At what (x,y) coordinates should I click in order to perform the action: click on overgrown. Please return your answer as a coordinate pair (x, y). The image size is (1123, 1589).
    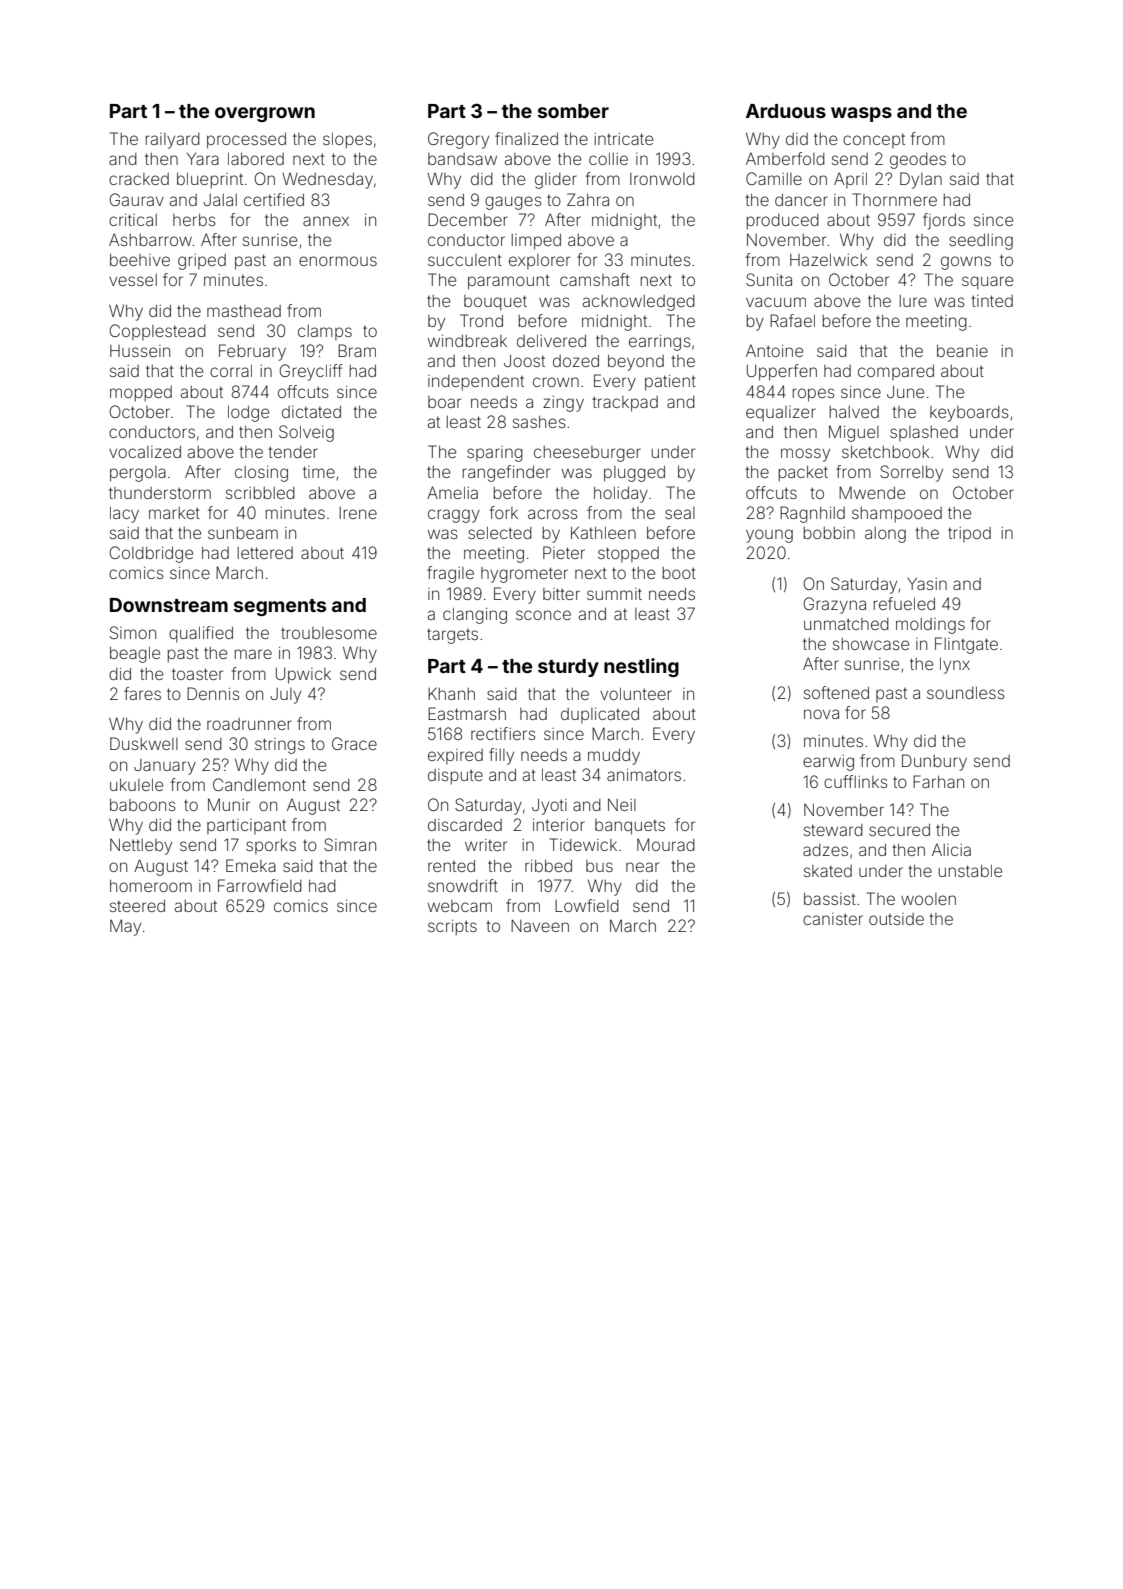
    Looking at the image, I should click on (265, 114).
